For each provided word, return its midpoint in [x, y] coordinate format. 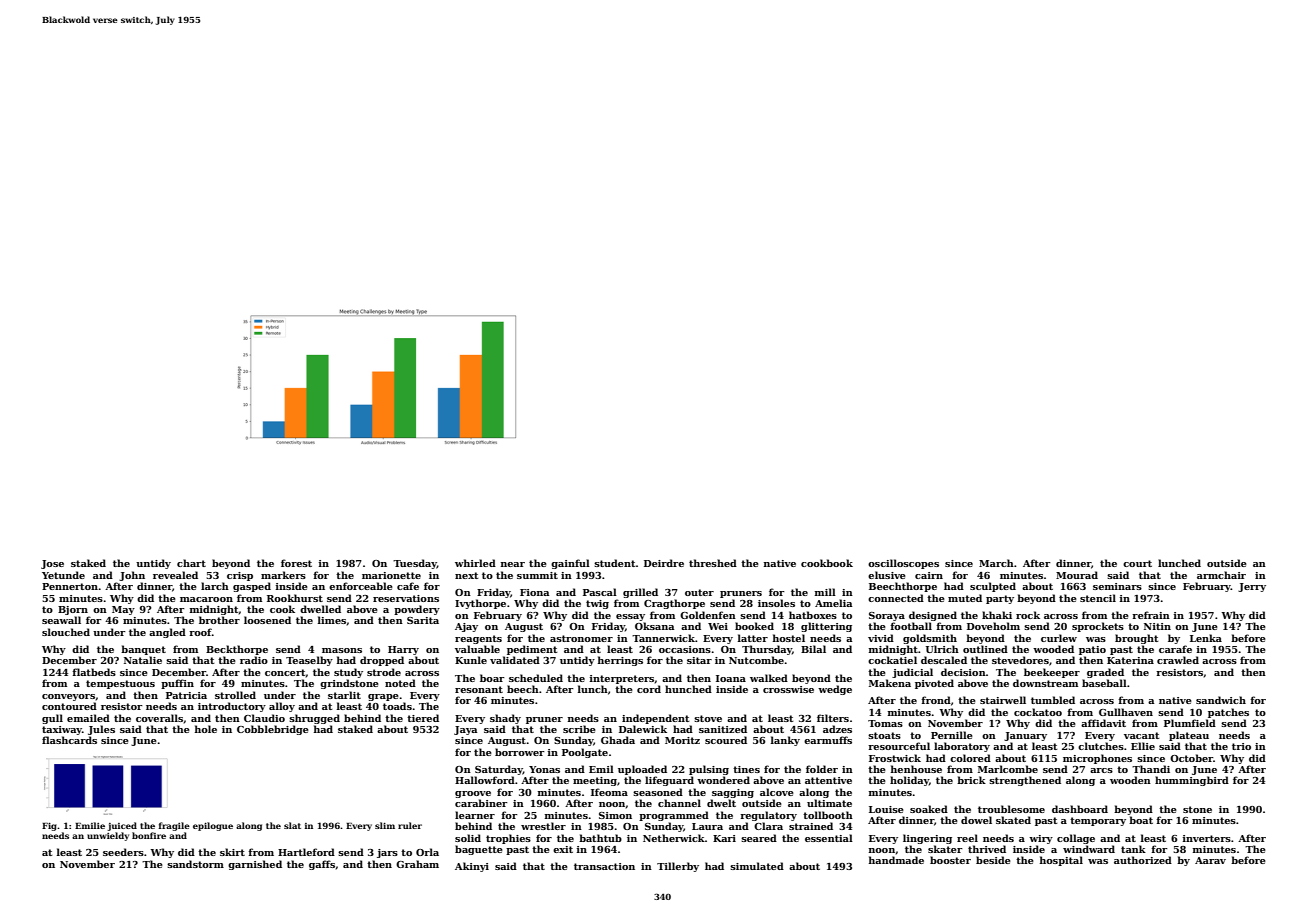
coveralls [159, 718]
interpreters [622, 679]
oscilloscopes [903, 564]
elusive [887, 575]
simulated [757, 866]
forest [296, 563]
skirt [232, 852]
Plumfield [1190, 723]
